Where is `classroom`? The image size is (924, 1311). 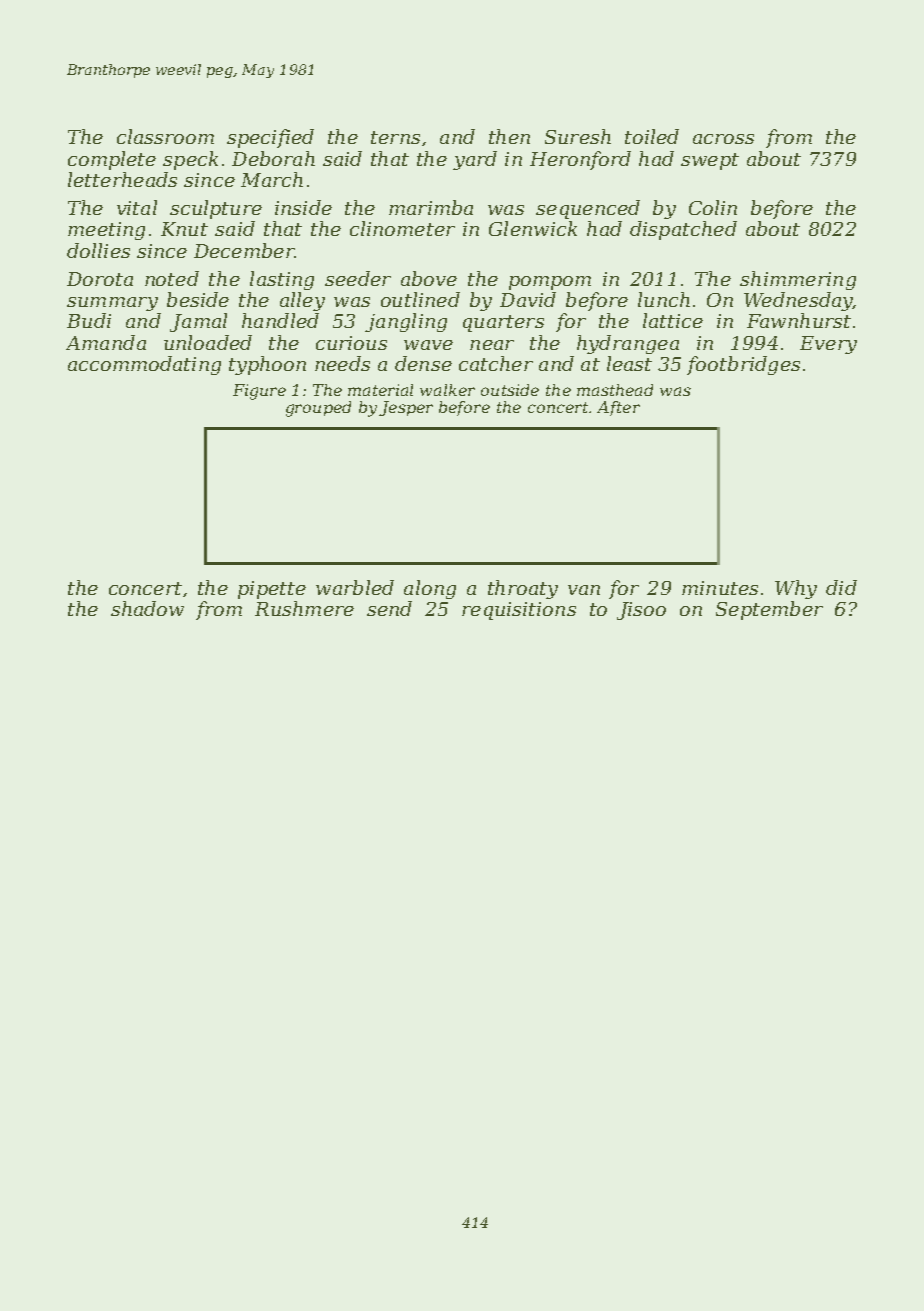
classroom is located at coordinates (165, 136).
